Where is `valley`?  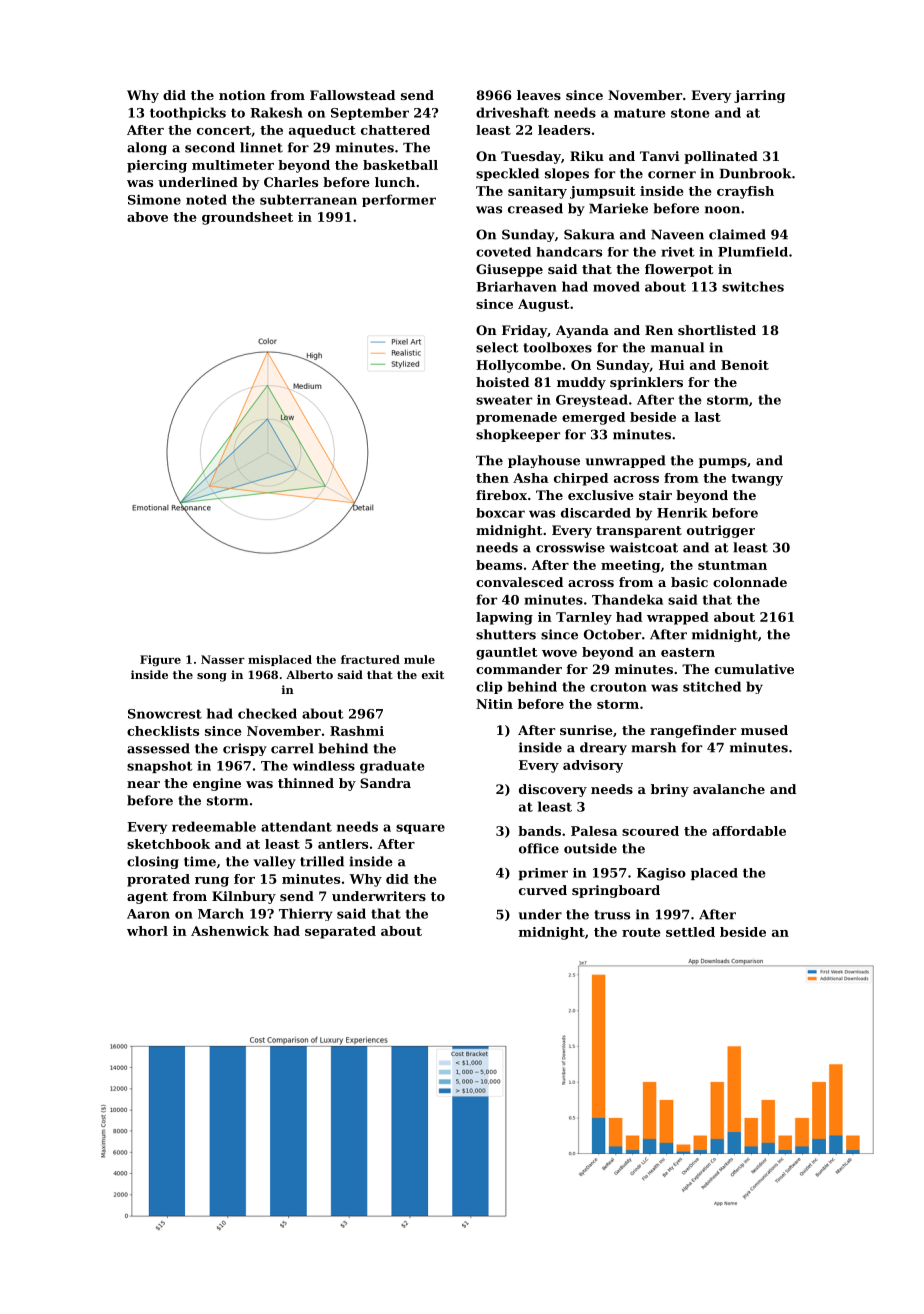
valley is located at coordinates (275, 862).
